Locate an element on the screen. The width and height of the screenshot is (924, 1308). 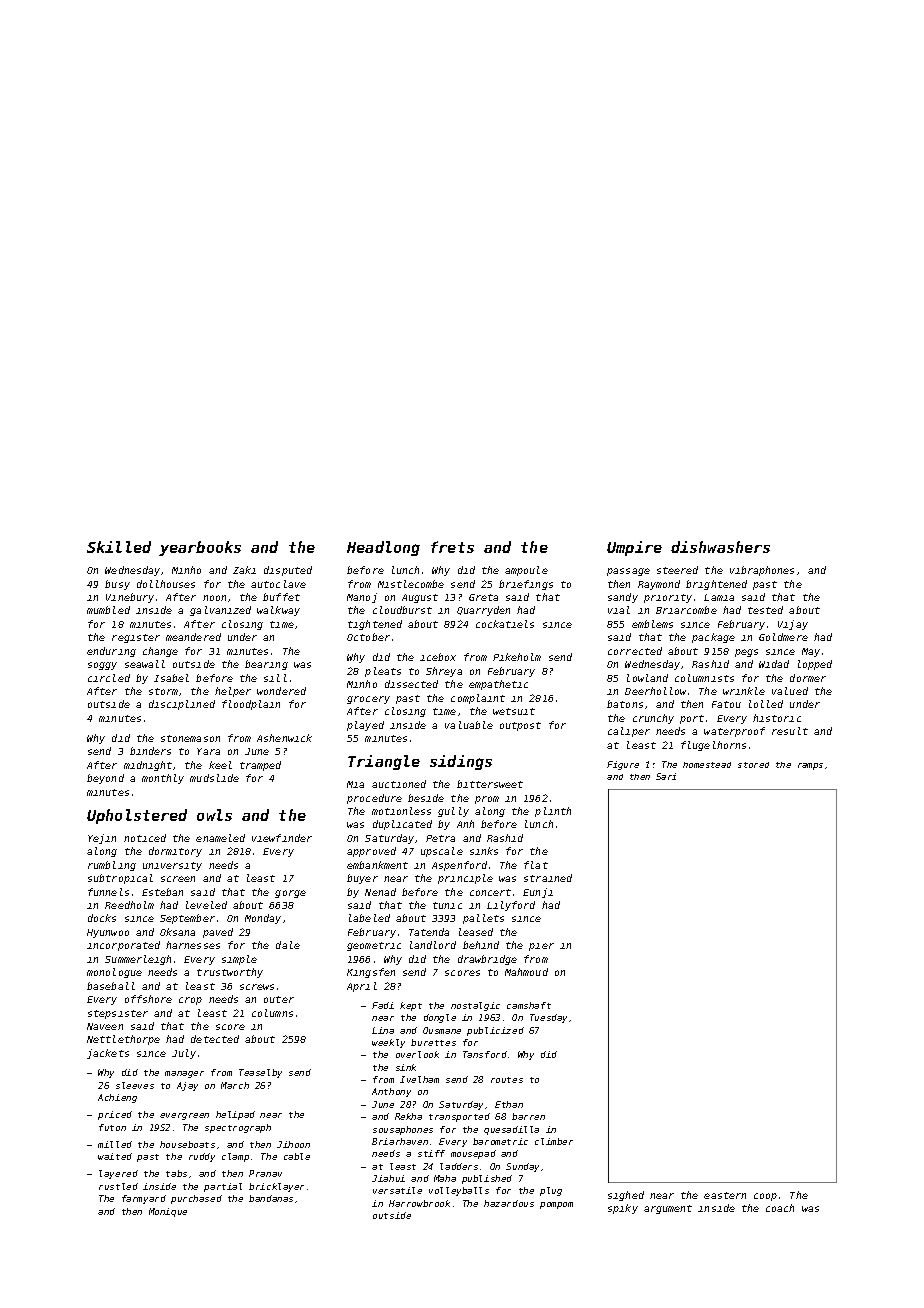
Mistlecombe is located at coordinates (411, 584).
